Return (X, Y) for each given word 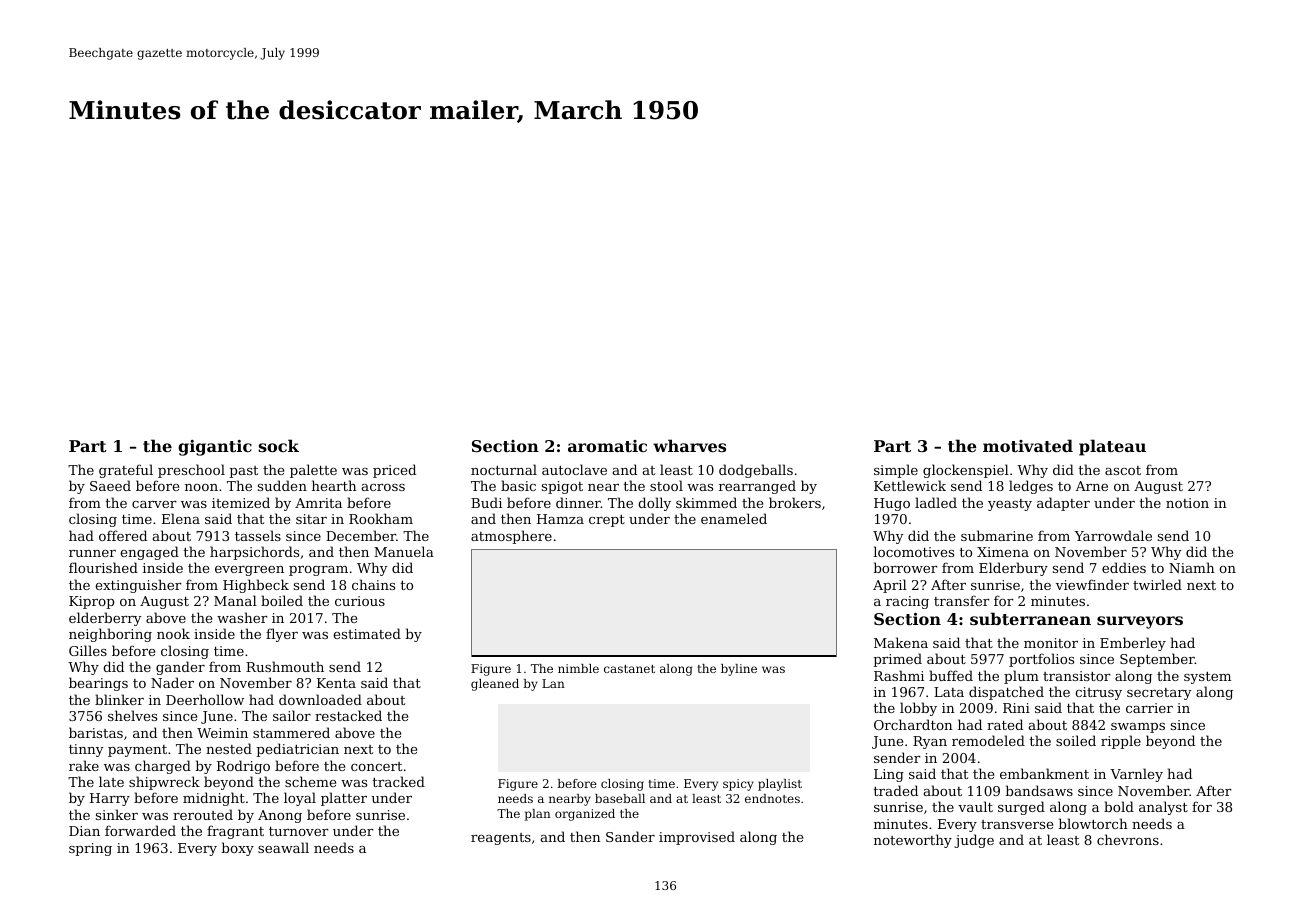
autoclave (574, 469)
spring (90, 849)
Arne (1092, 486)
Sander (630, 836)
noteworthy (913, 841)
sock (279, 445)
